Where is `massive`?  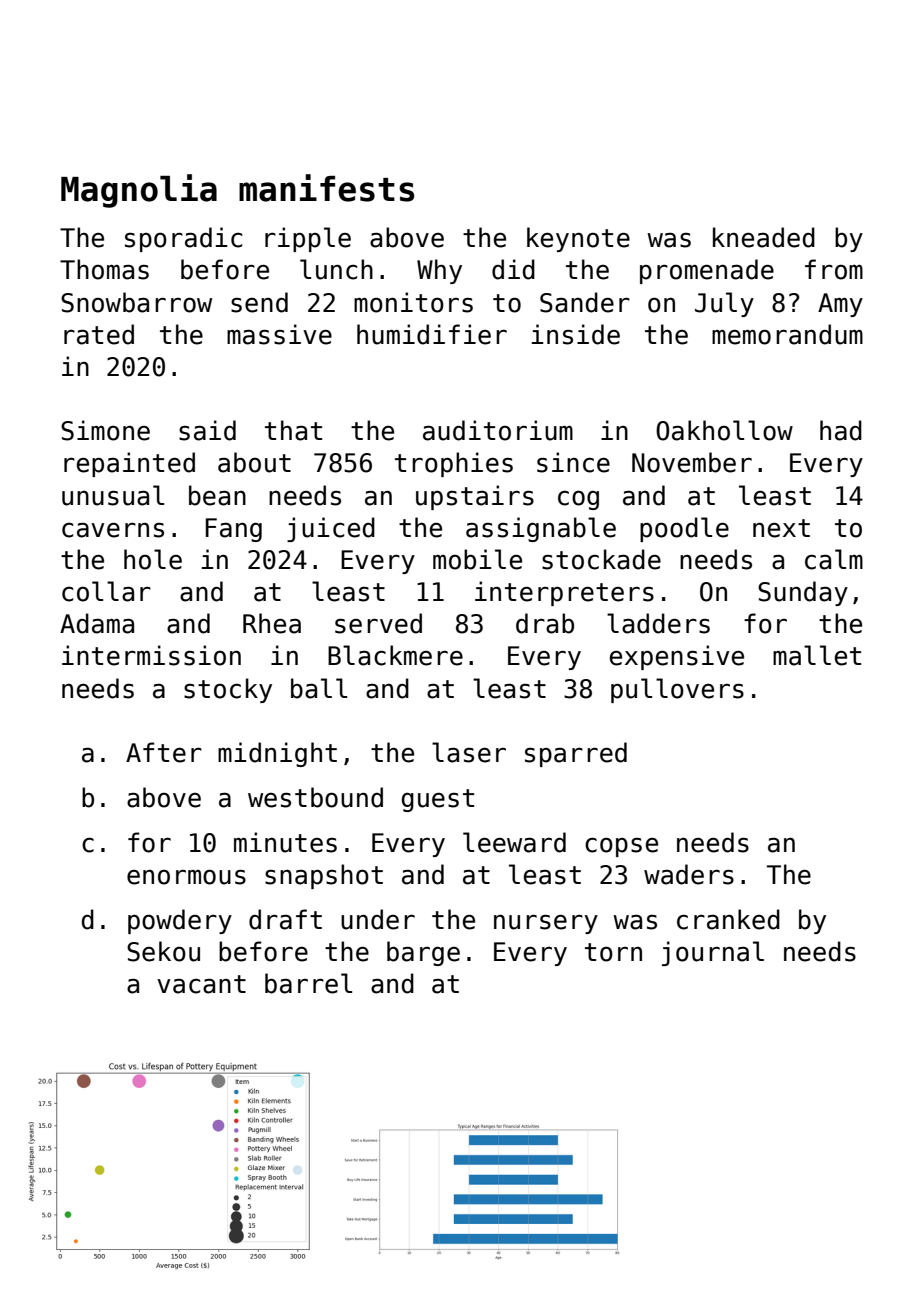 massive is located at coordinates (279, 334).
